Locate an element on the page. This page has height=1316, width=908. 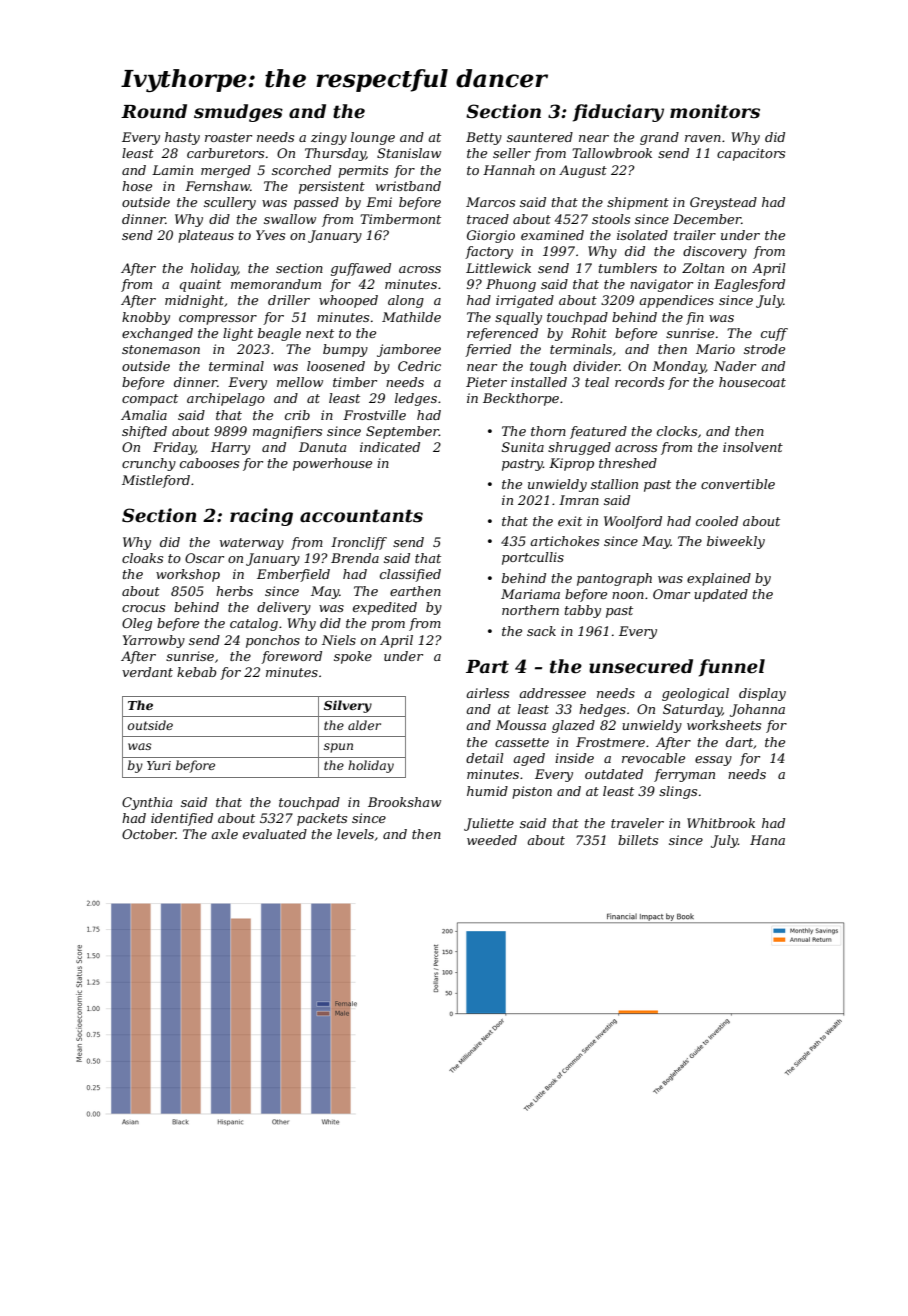
monitors is located at coordinates (715, 111).
